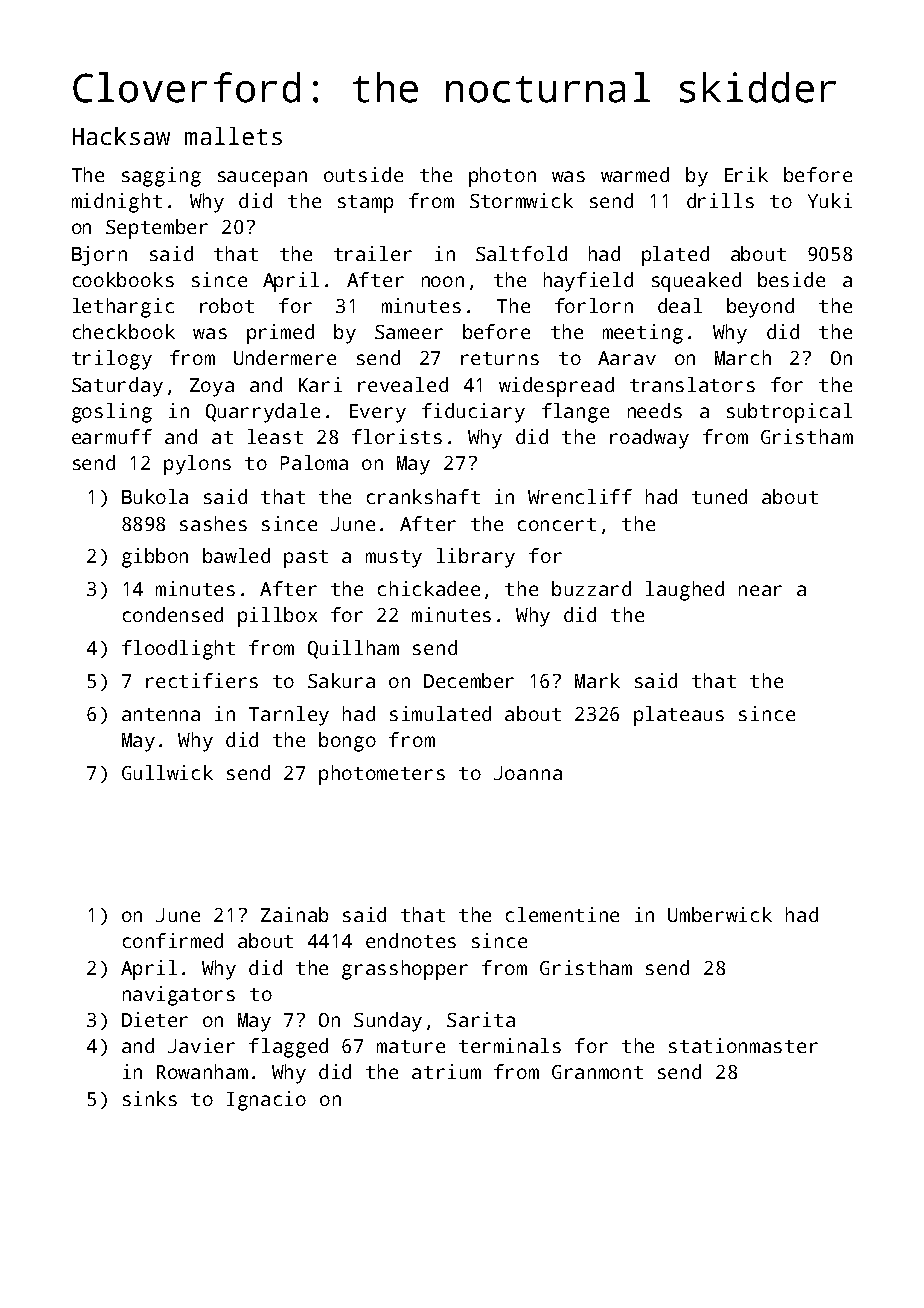  I want to click on outside, so click(363, 174).
